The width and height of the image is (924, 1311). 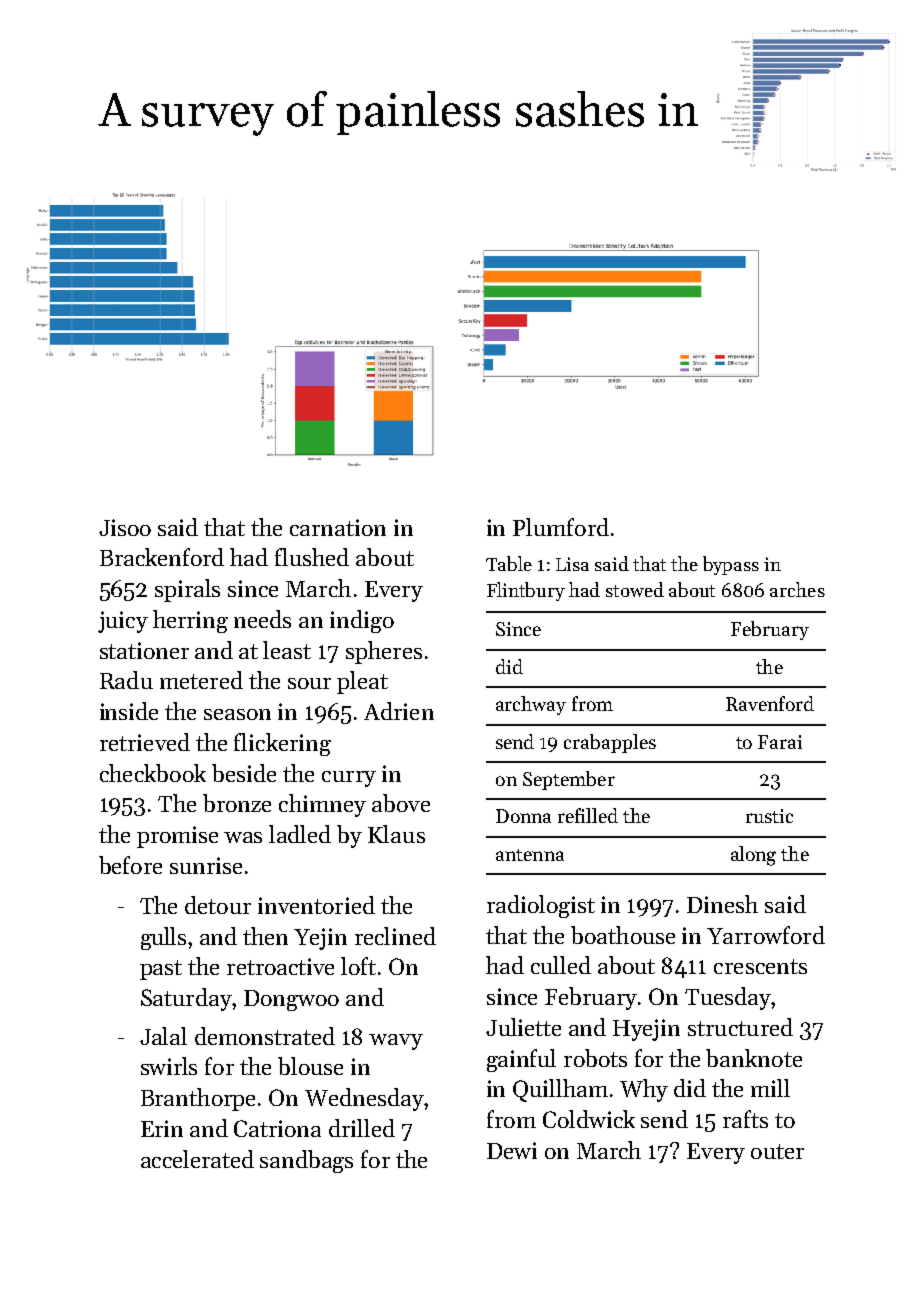 What do you see at coordinates (780, 742) in the image?
I see `Farai` at bounding box center [780, 742].
